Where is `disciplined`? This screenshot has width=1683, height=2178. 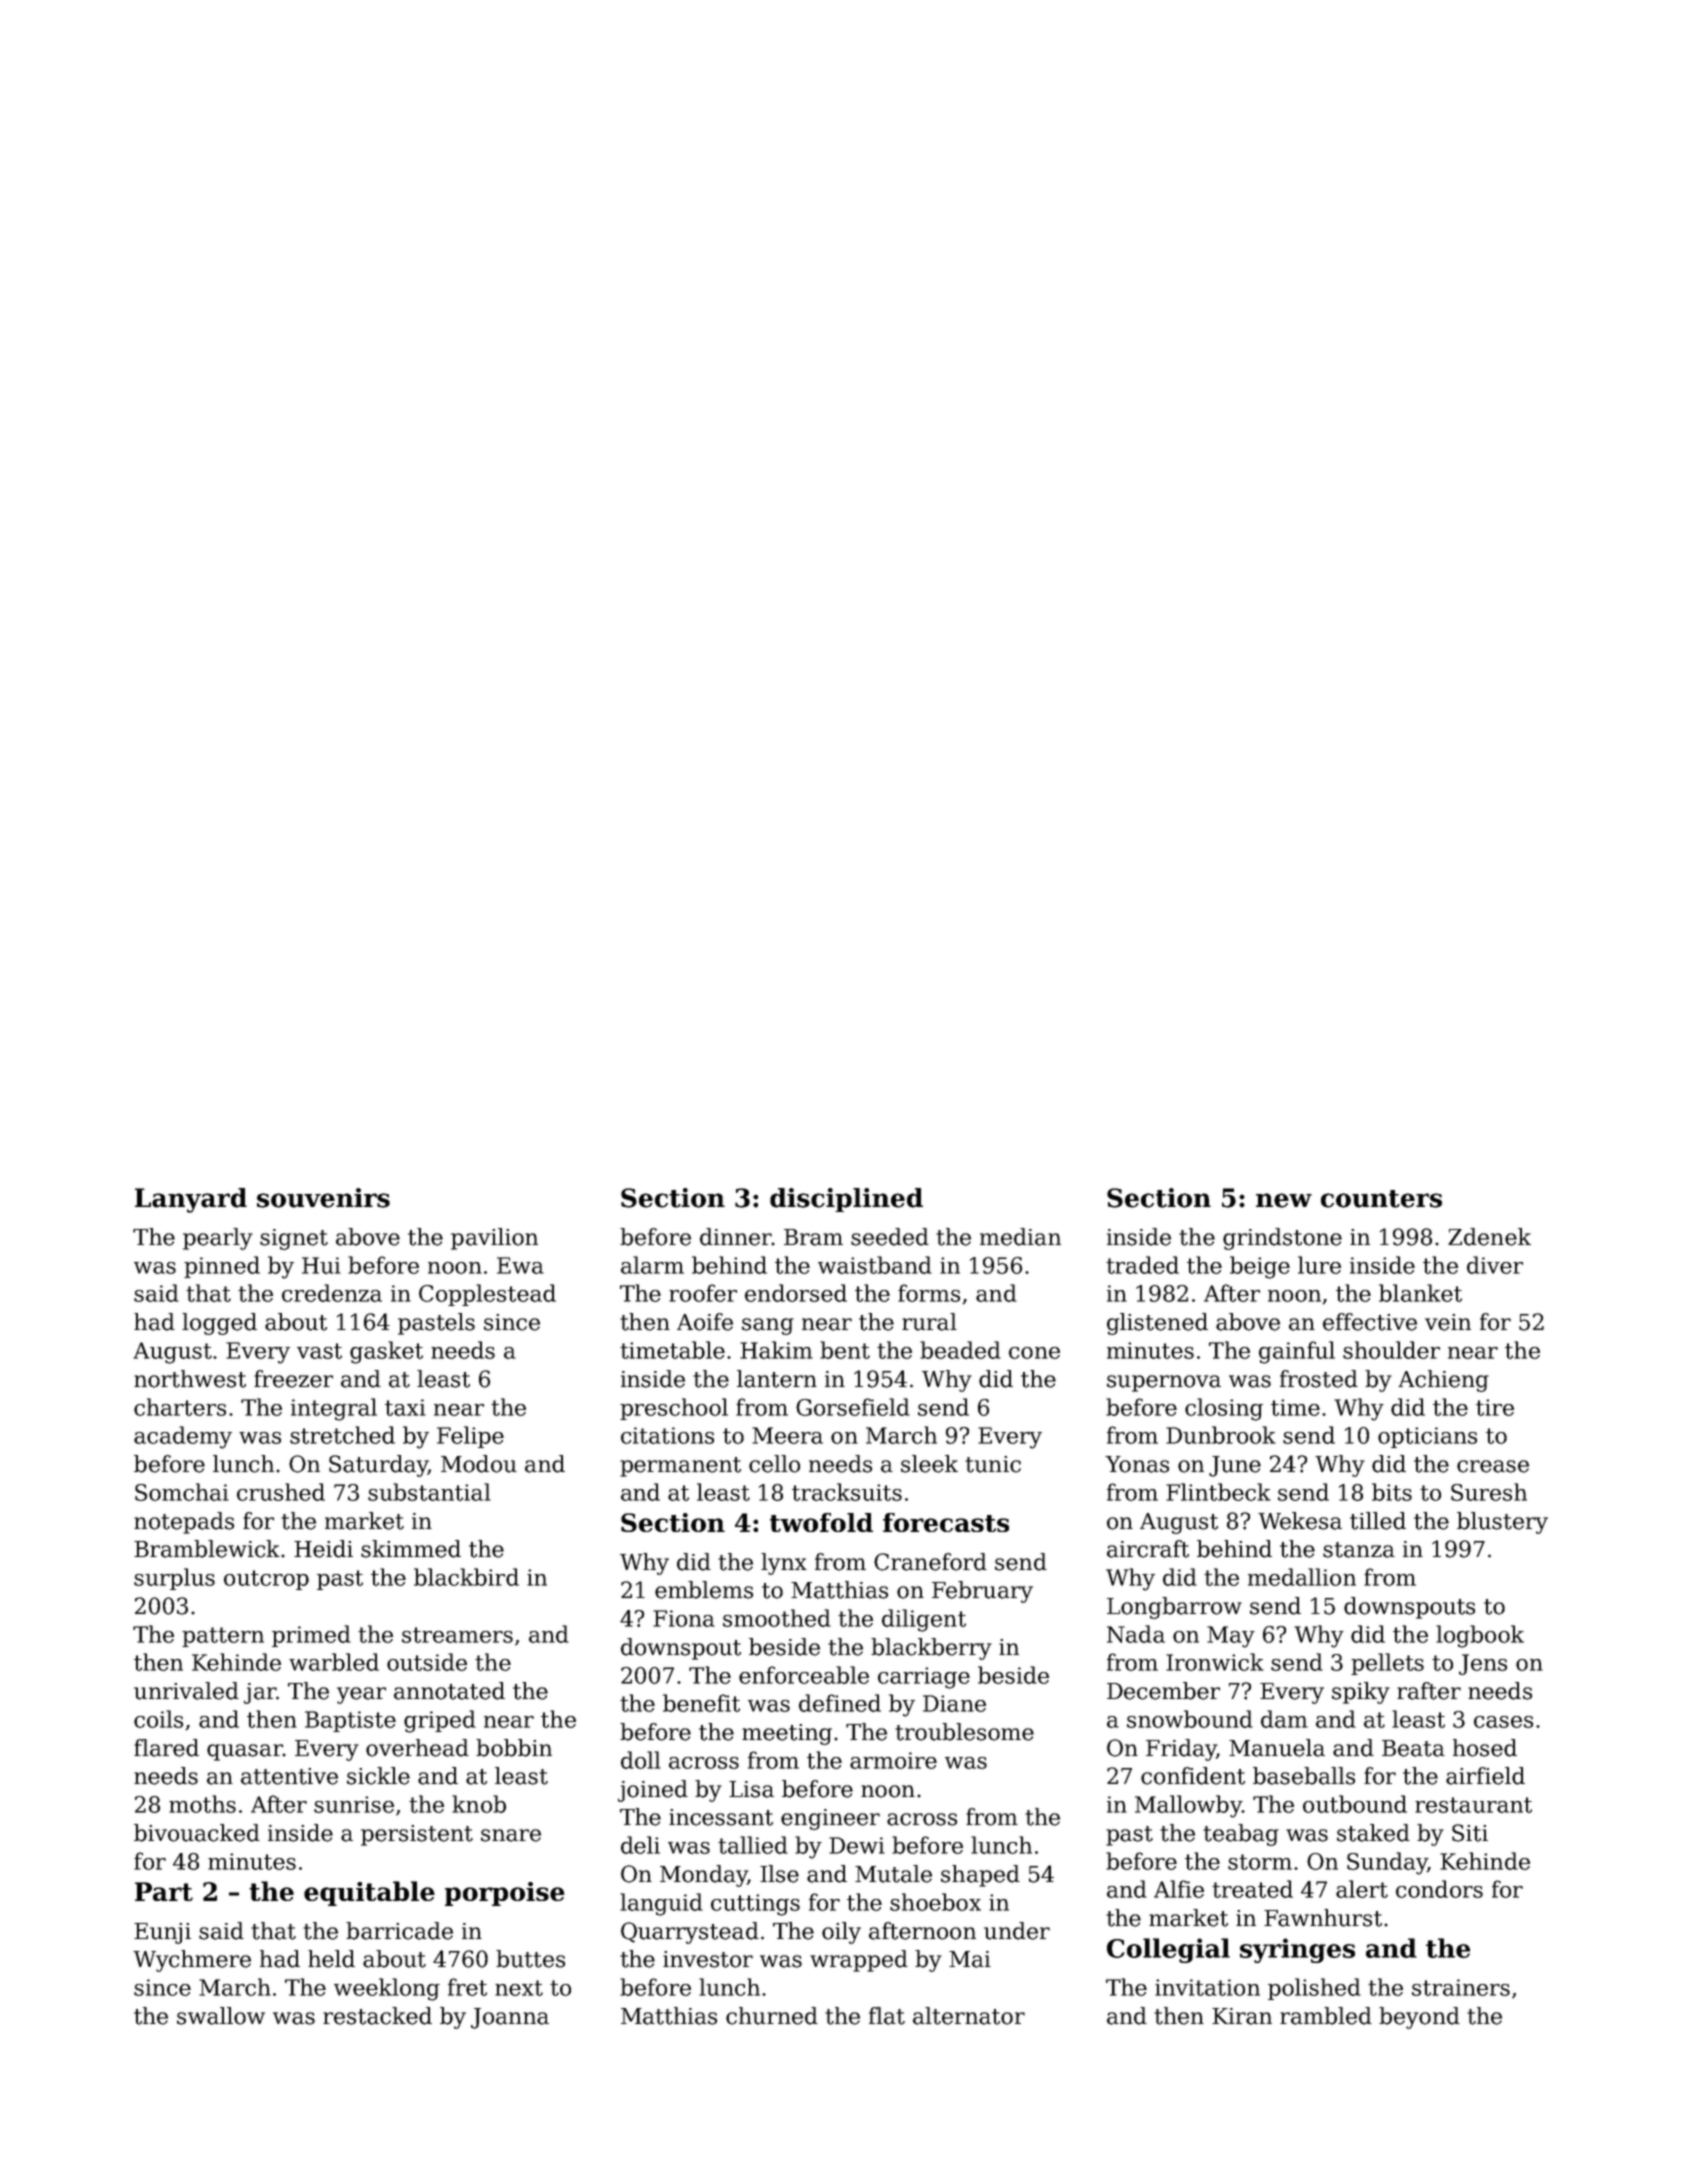
disciplined is located at coordinates (846, 1200).
